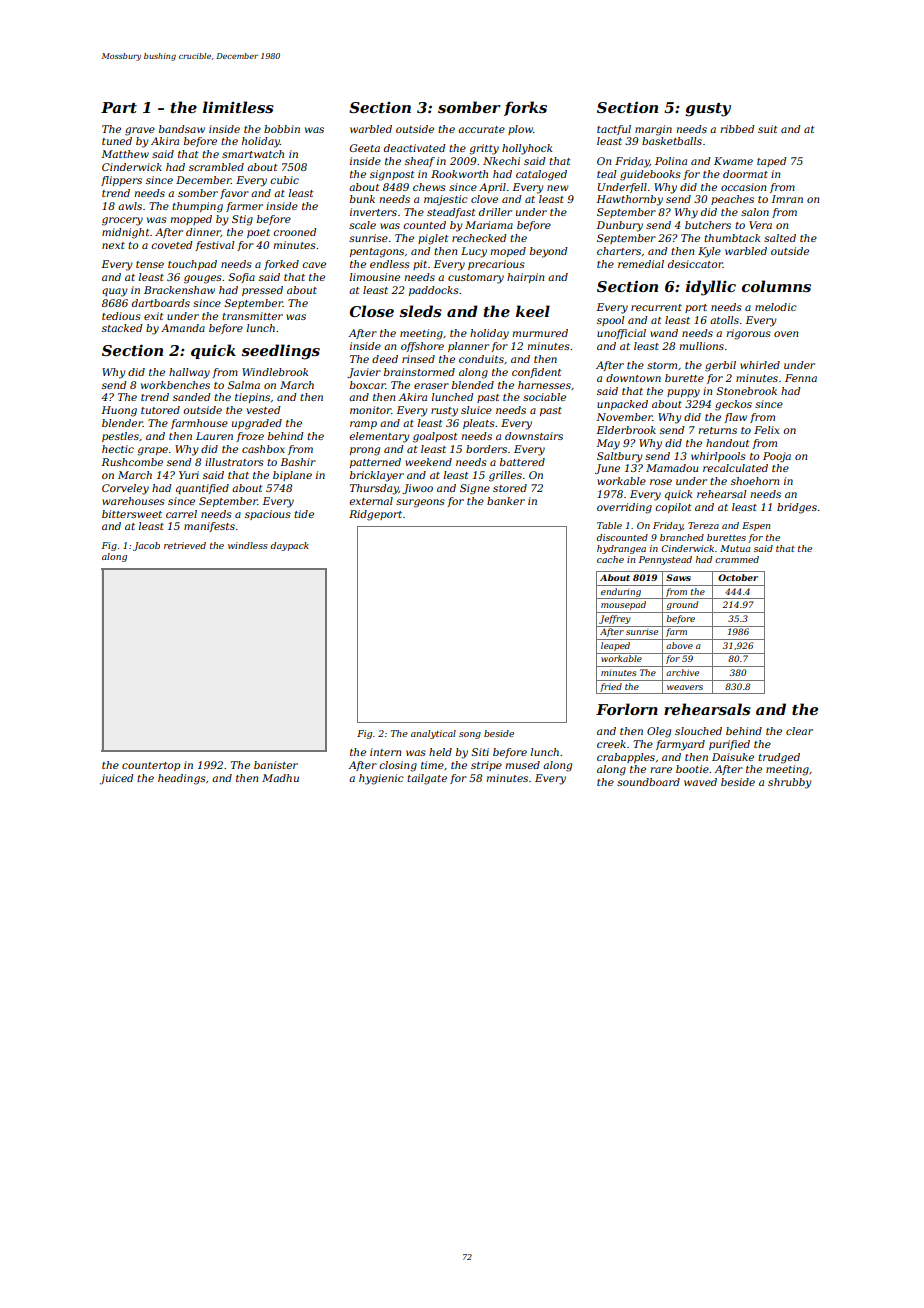 Image resolution: width=924 pixels, height=1308 pixels. I want to click on daypack, so click(290, 546).
